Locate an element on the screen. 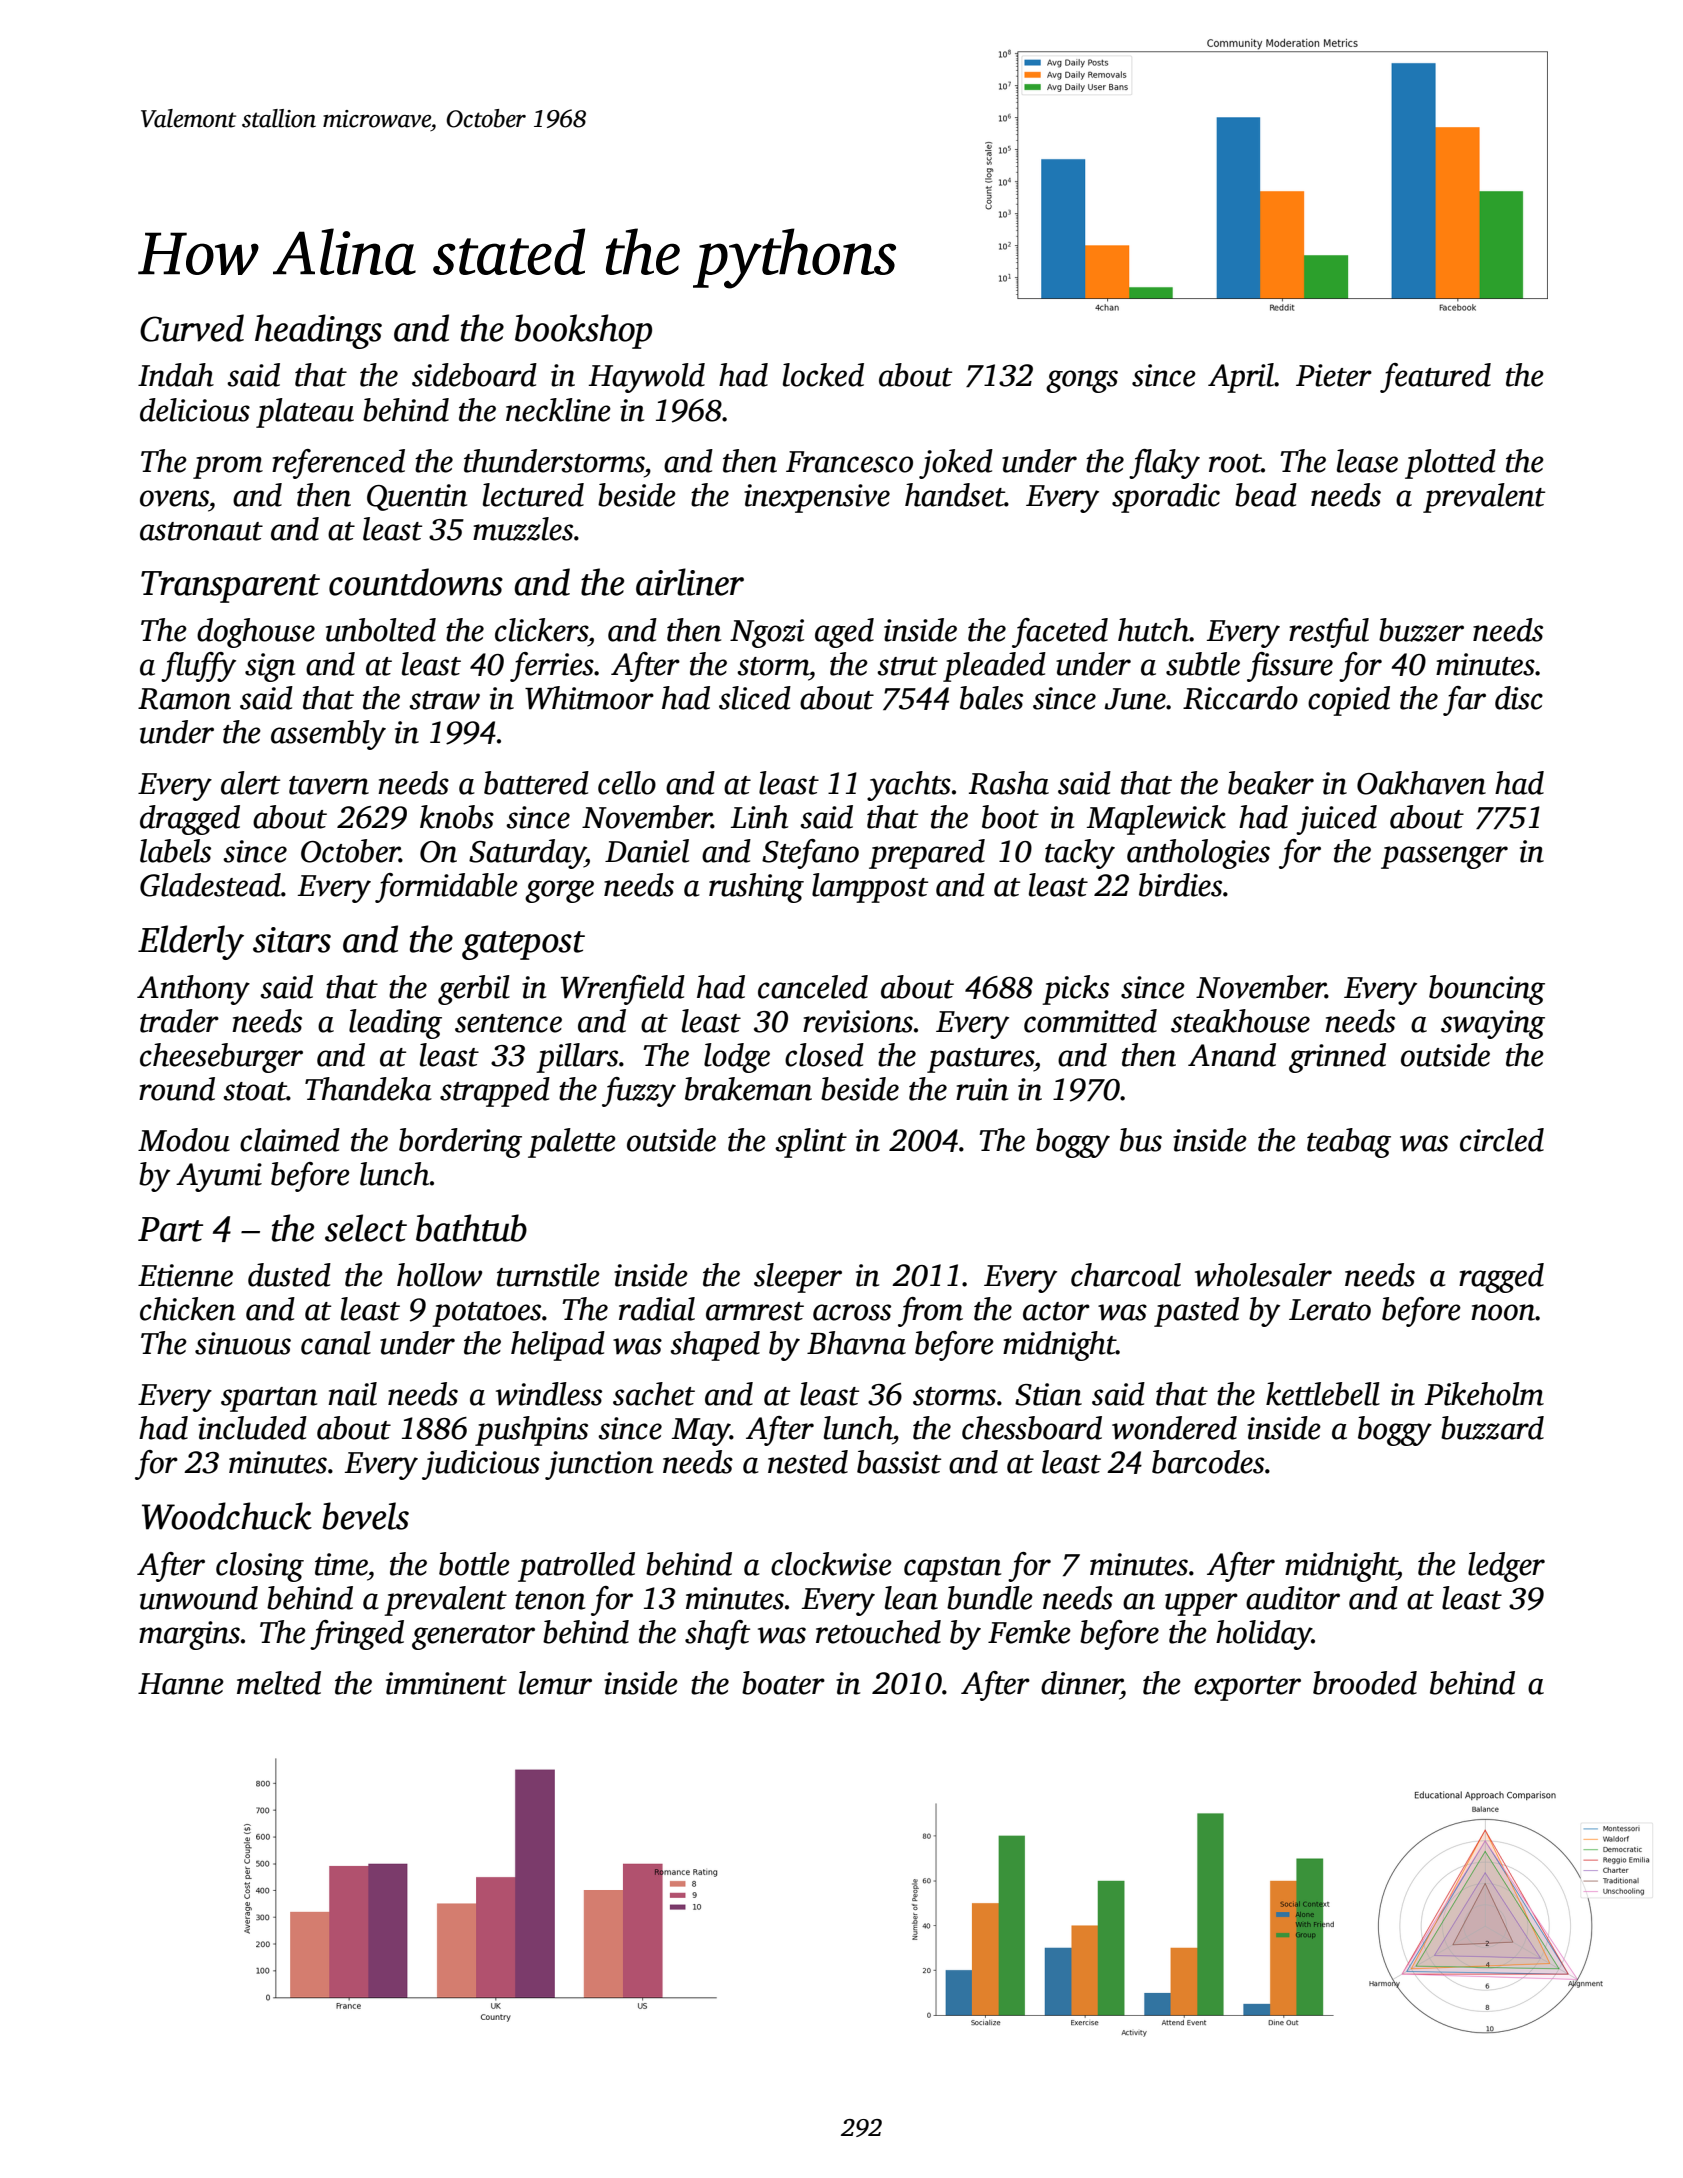 The height and width of the screenshot is (2178, 1683). hollow is located at coordinates (440, 1275).
